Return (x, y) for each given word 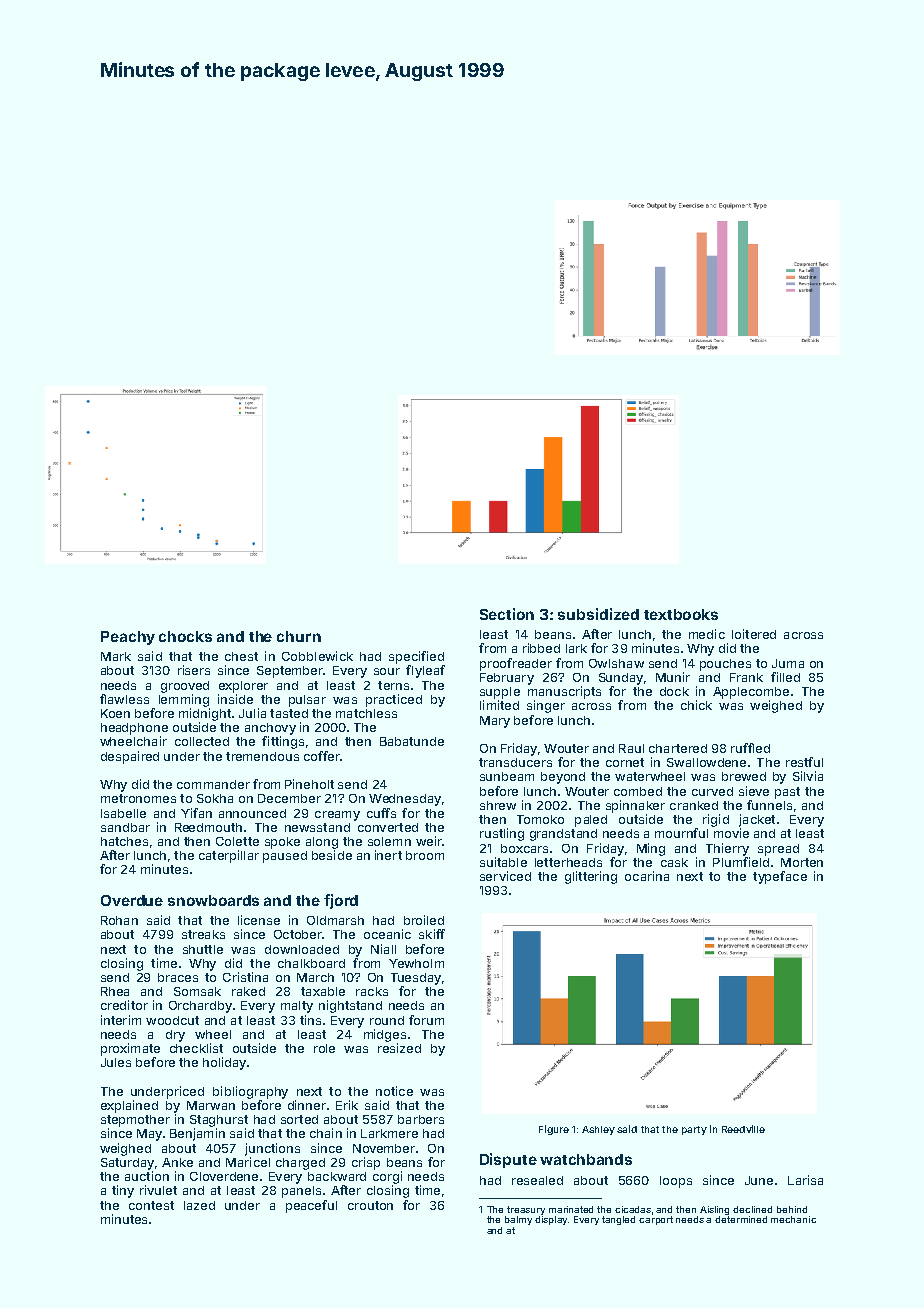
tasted (289, 713)
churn (299, 636)
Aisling (714, 1210)
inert (388, 855)
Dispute (508, 1160)
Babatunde (412, 741)
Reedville (743, 1129)
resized (399, 1048)
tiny (123, 1191)
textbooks (681, 614)
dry (175, 1036)
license (259, 920)
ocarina (647, 876)
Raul (631, 748)
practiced (394, 700)
